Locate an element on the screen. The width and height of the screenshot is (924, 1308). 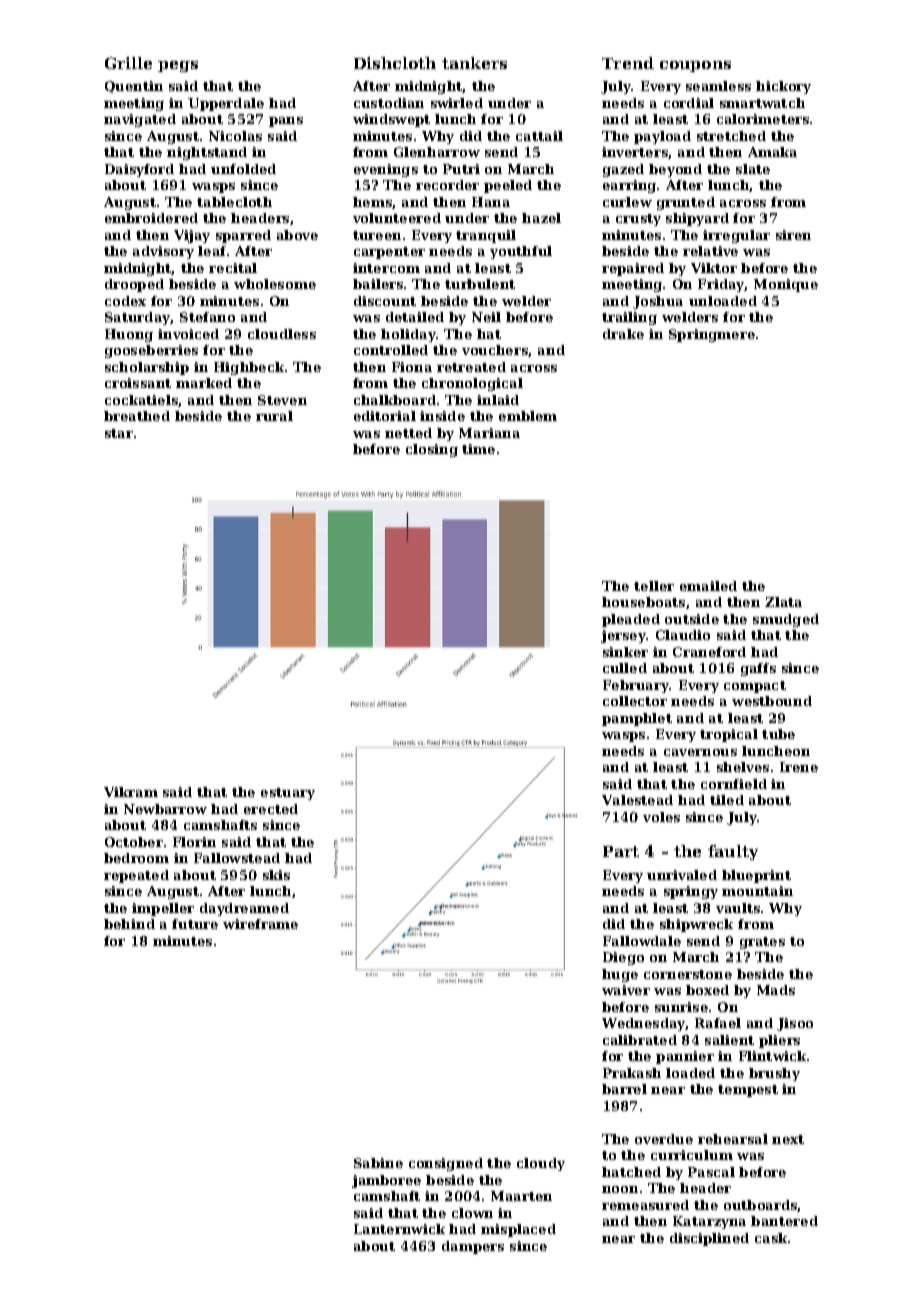
volunteered is located at coordinates (397, 218).
